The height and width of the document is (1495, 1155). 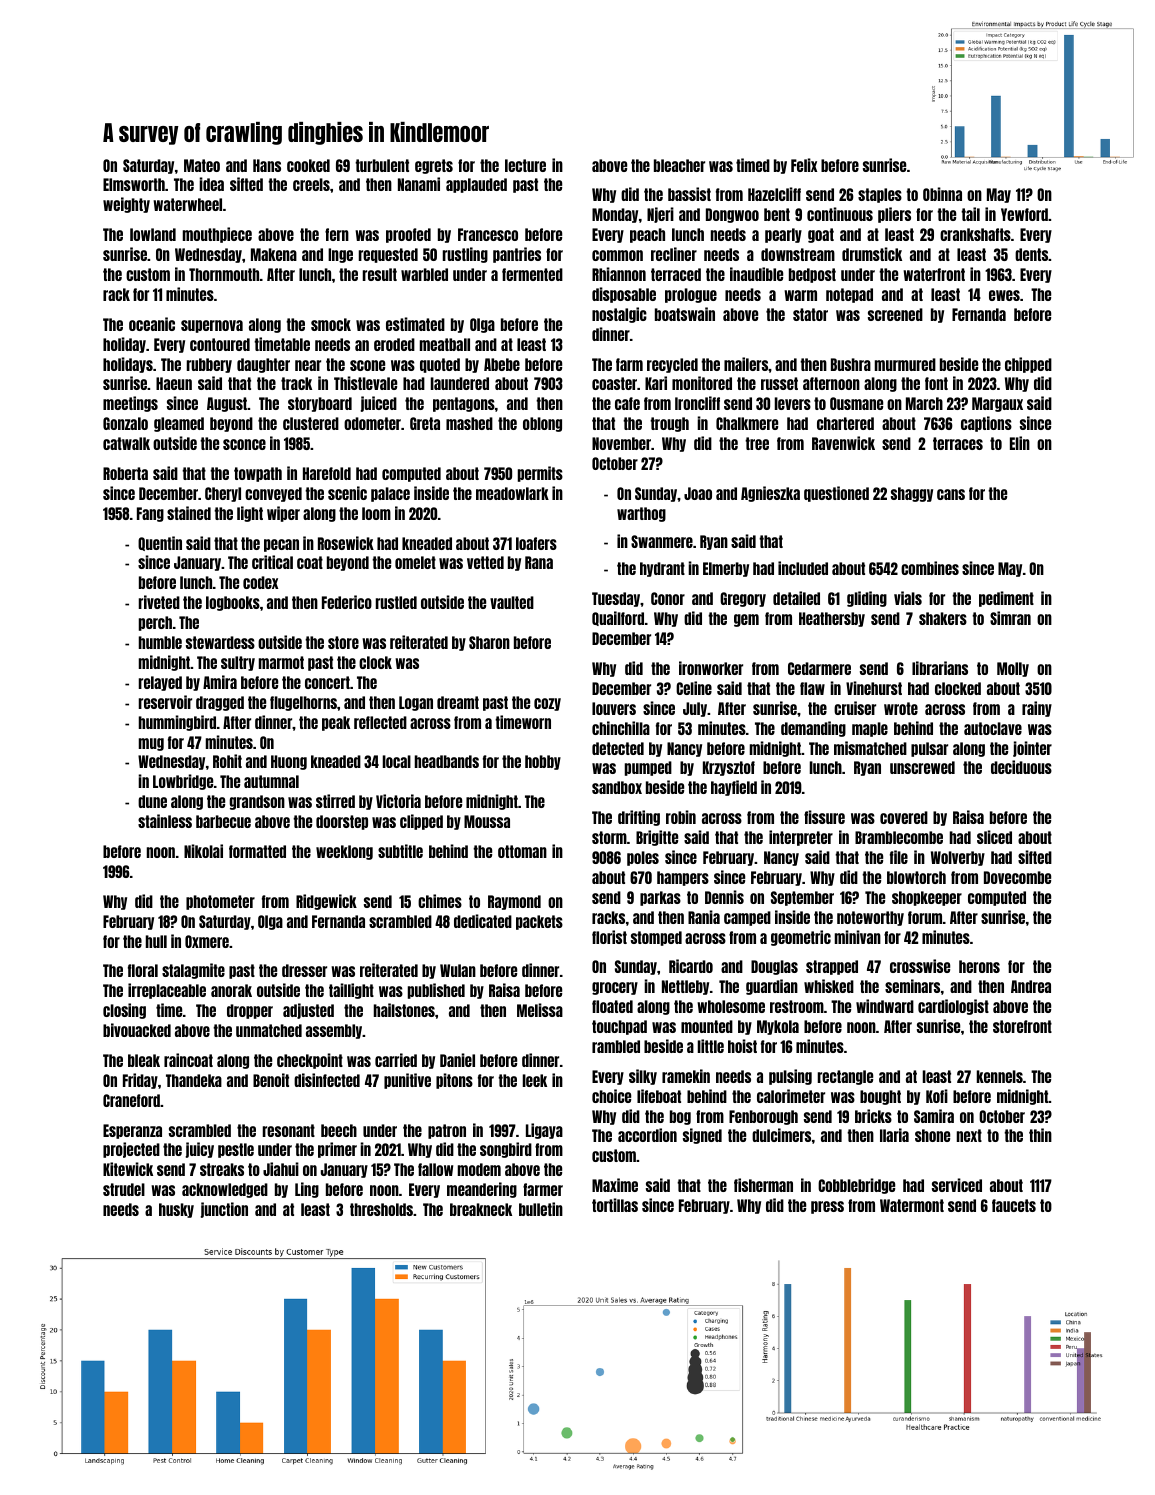 I want to click on grandson, so click(x=257, y=802).
